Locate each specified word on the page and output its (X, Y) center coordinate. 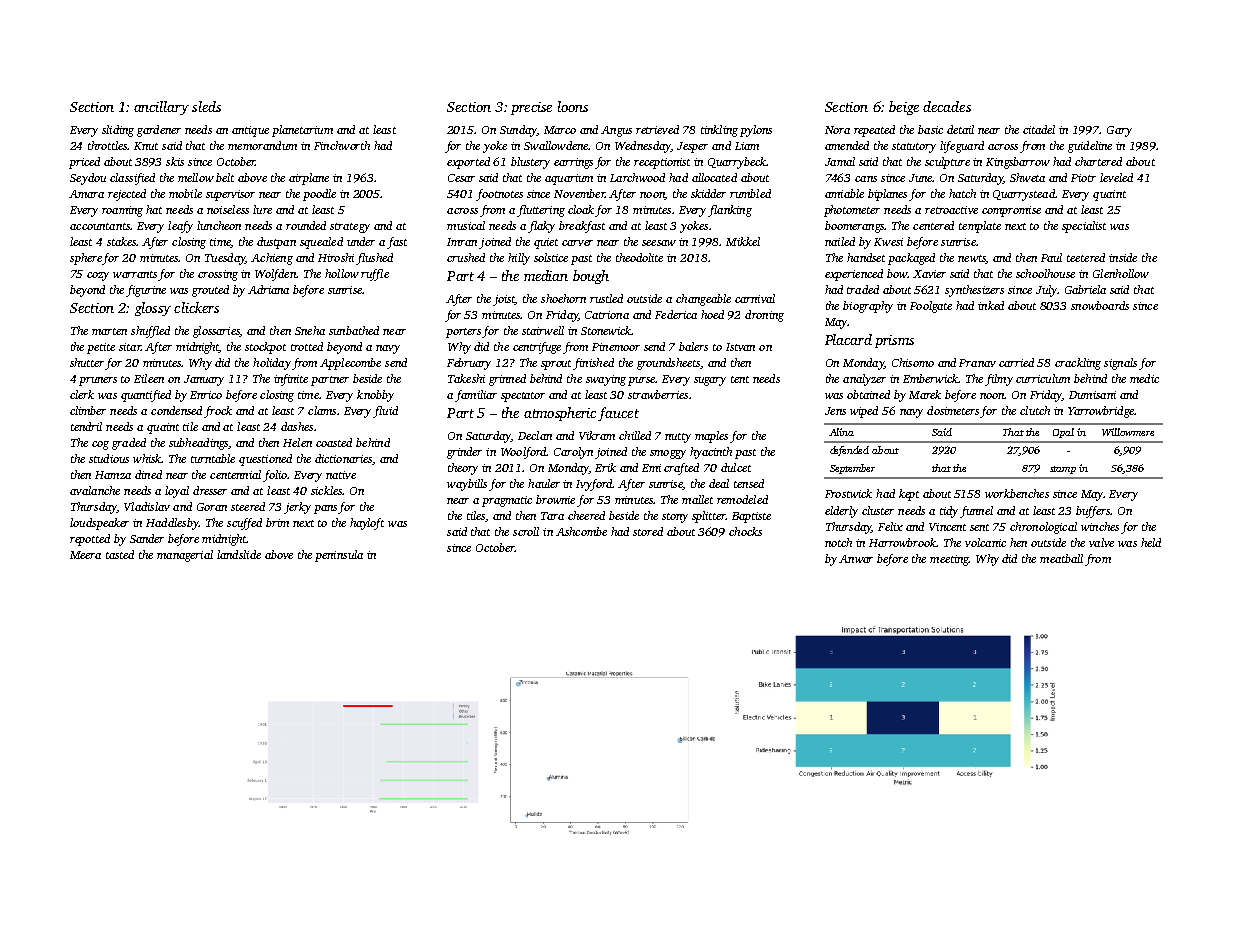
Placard (848, 339)
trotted (307, 346)
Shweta (1027, 177)
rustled (606, 298)
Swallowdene (556, 145)
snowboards (1100, 305)
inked (991, 305)
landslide (239, 554)
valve (1101, 542)
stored (648, 531)
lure (262, 209)
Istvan (740, 347)
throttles (108, 145)
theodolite (639, 257)
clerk (82, 394)
